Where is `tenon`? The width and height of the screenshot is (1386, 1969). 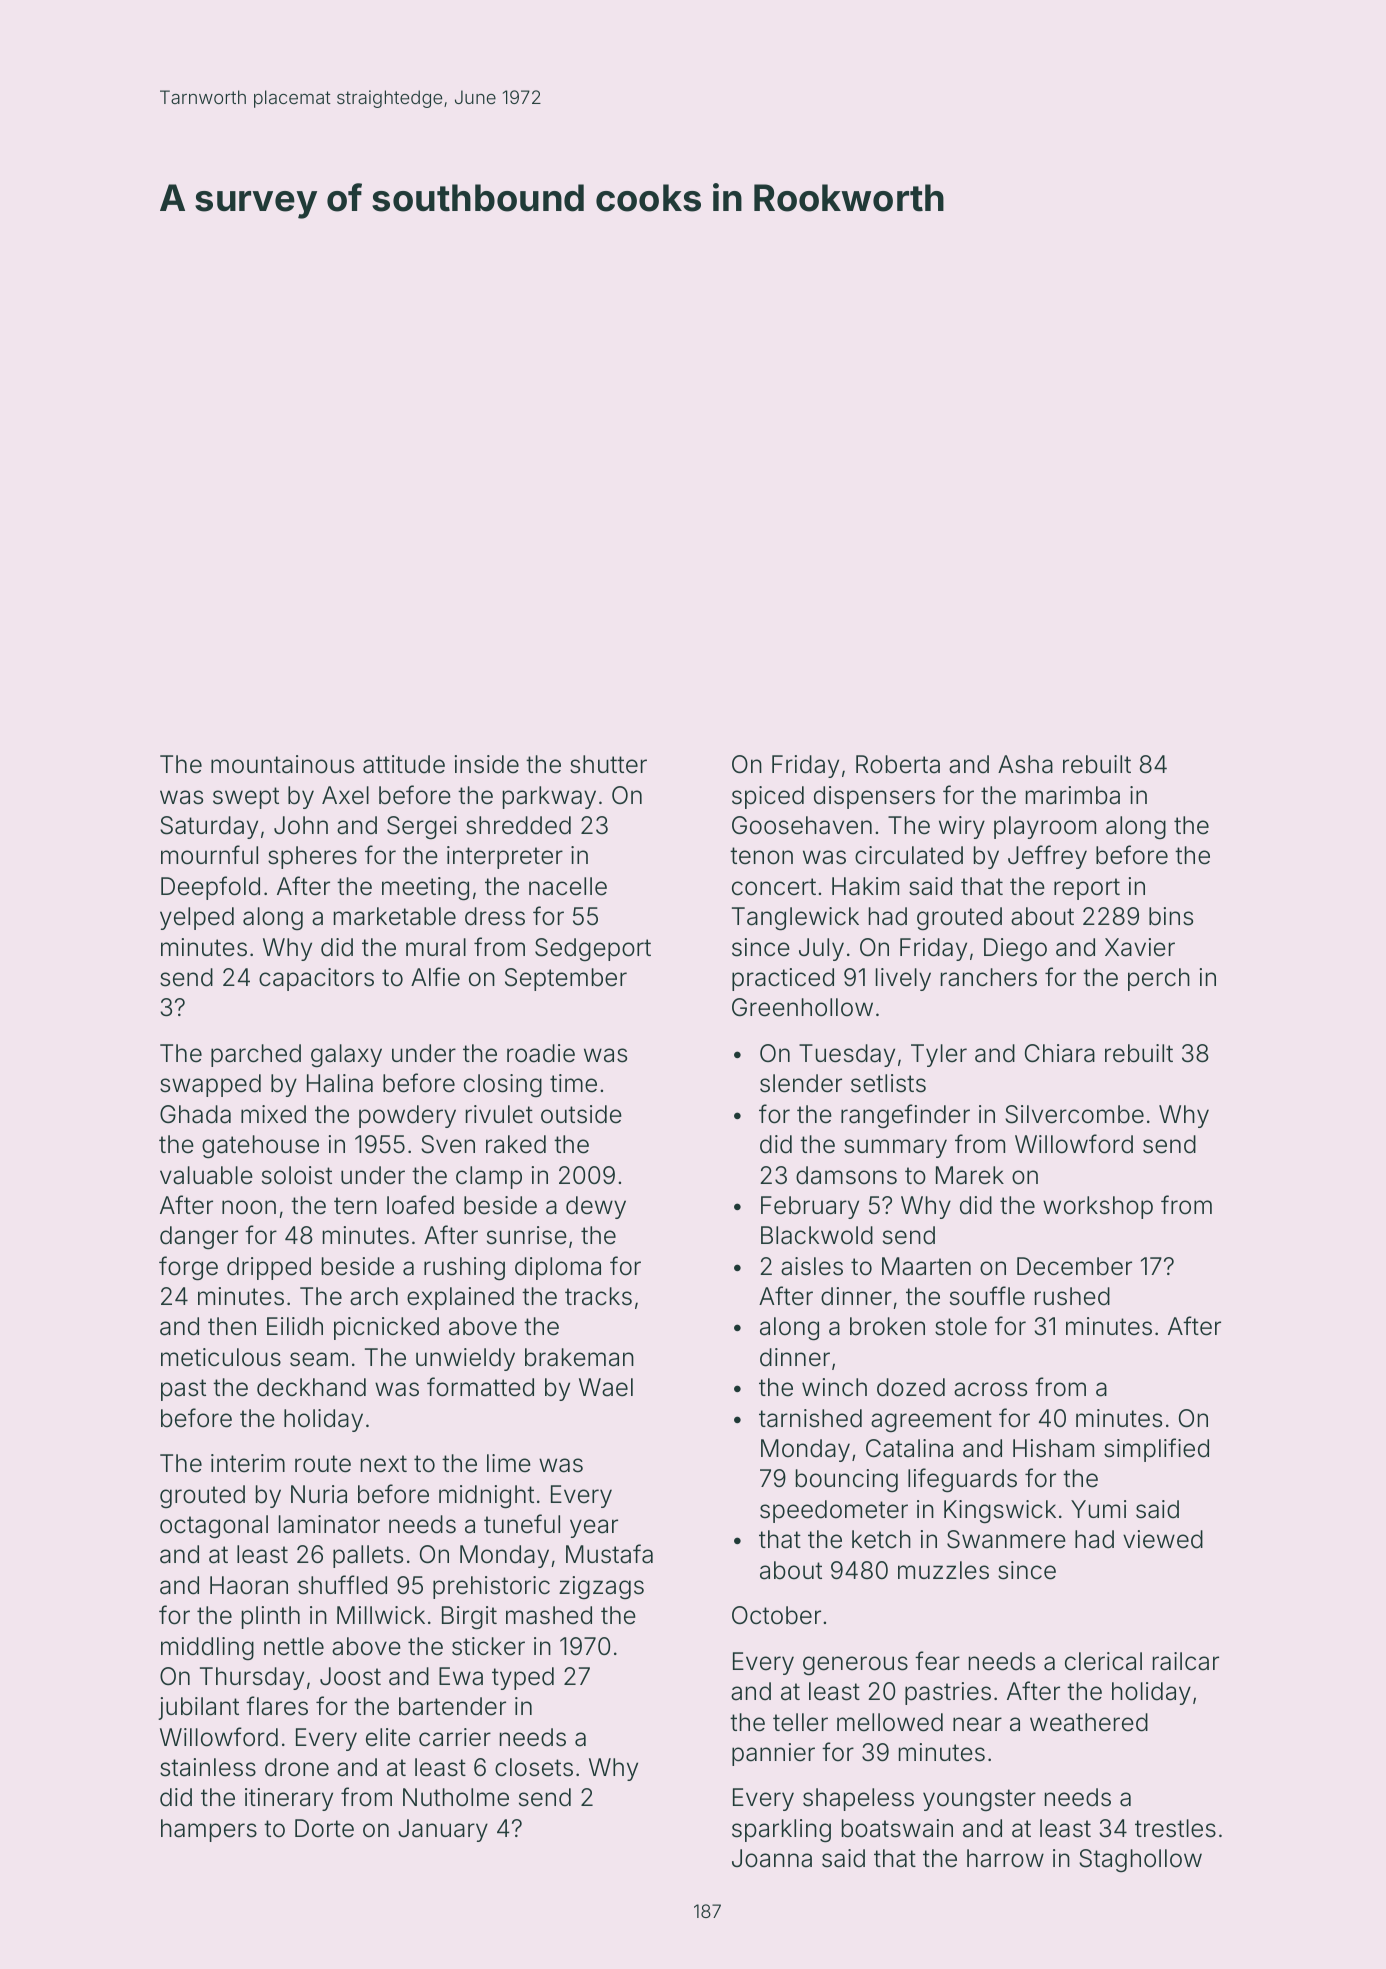 tenon is located at coordinates (761, 856).
